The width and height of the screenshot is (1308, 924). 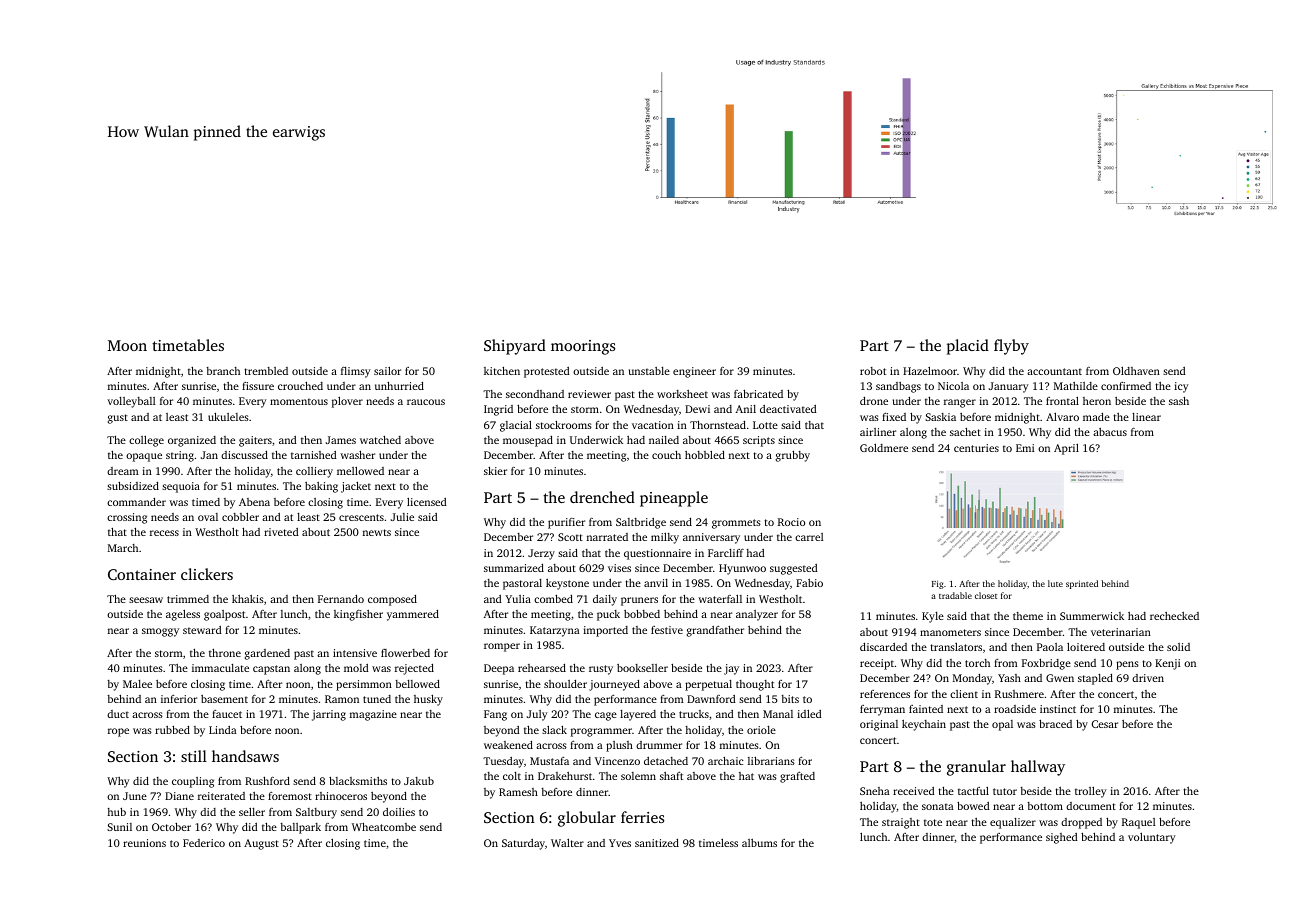 I want to click on globular, so click(x=587, y=819).
